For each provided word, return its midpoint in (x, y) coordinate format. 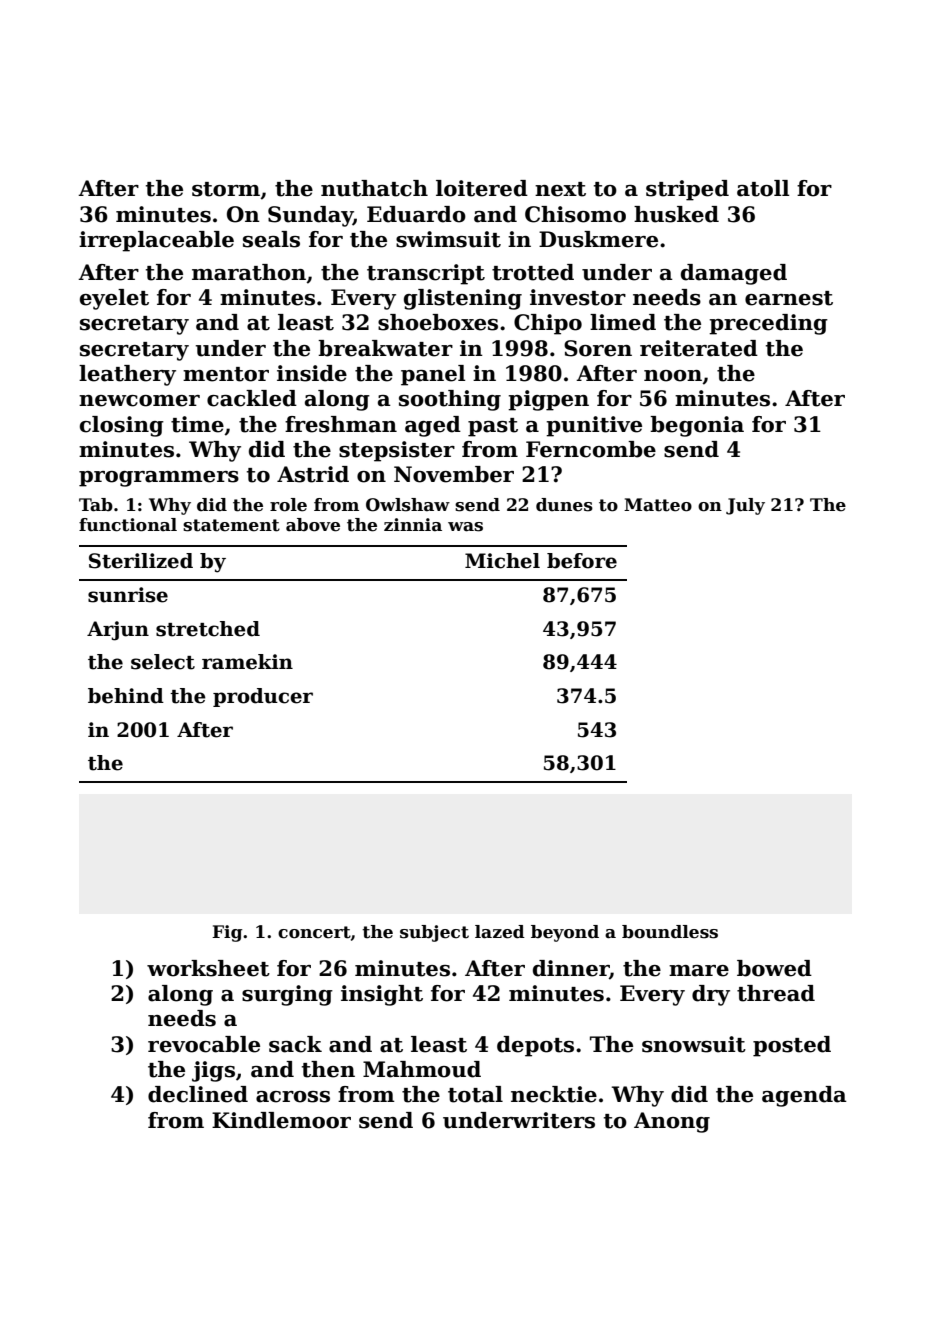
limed (623, 322)
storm (226, 189)
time (197, 424)
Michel (502, 561)
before (582, 561)
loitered (482, 188)
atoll (763, 188)
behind (126, 696)
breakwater (385, 348)
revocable (204, 1044)
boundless (670, 932)
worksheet (208, 968)
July (745, 506)
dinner (571, 969)
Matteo (658, 505)
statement (231, 525)
